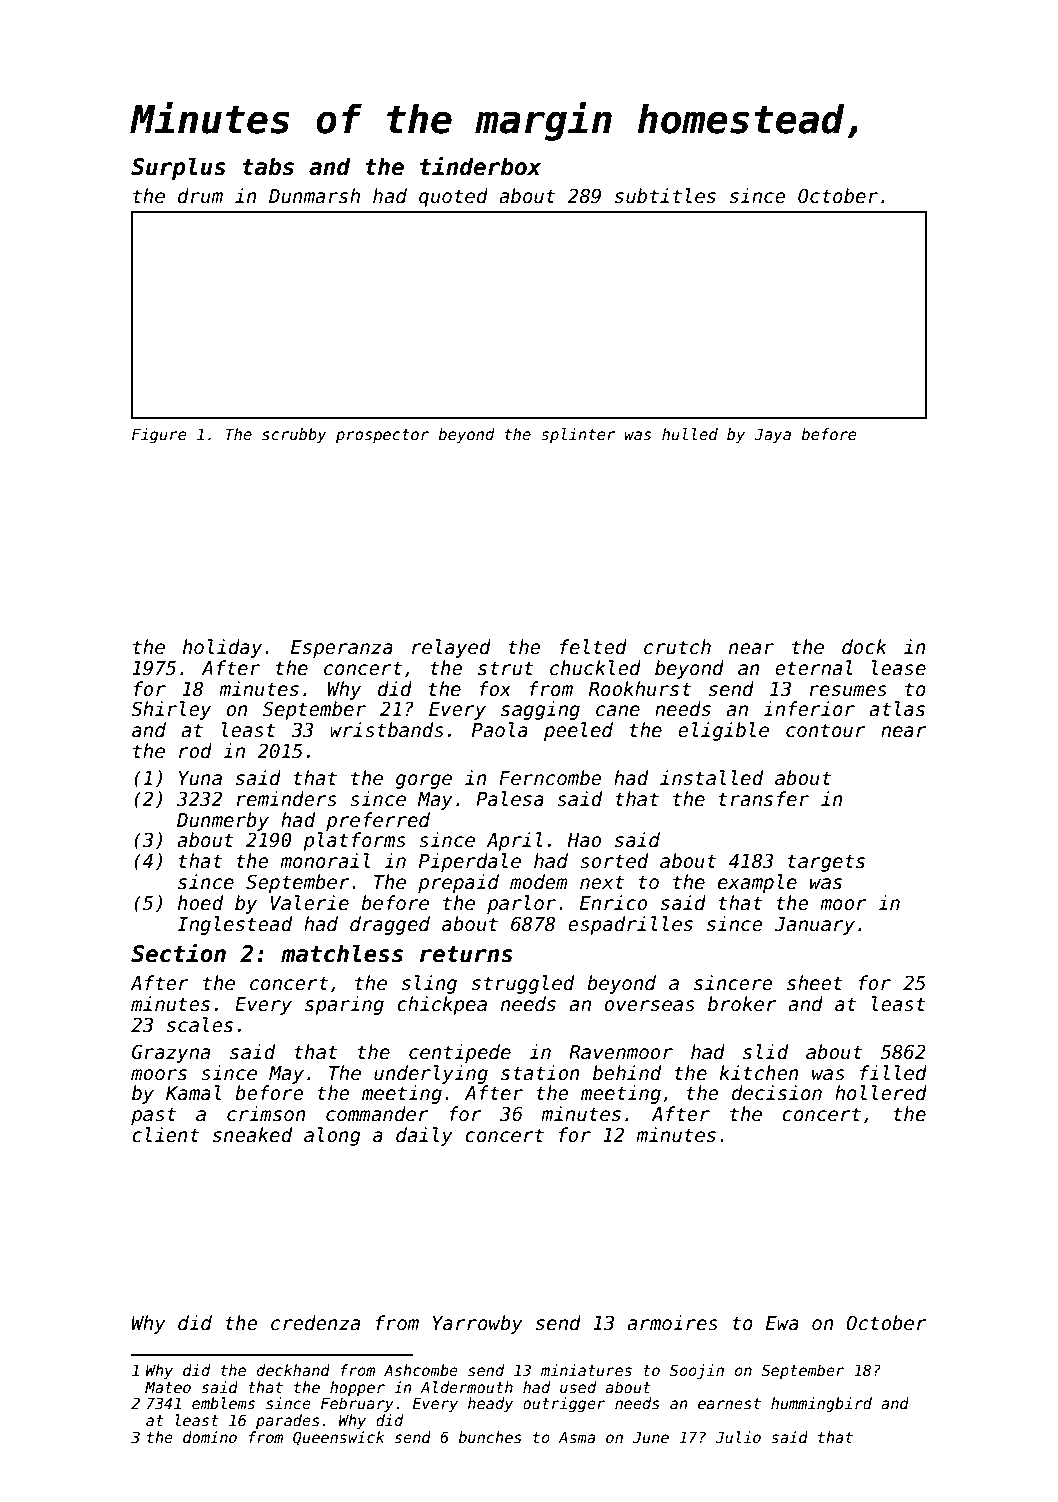 The width and height of the page is (1058, 1502). Describe the element at coordinates (651, 1437) in the page. I see `June` at that location.
